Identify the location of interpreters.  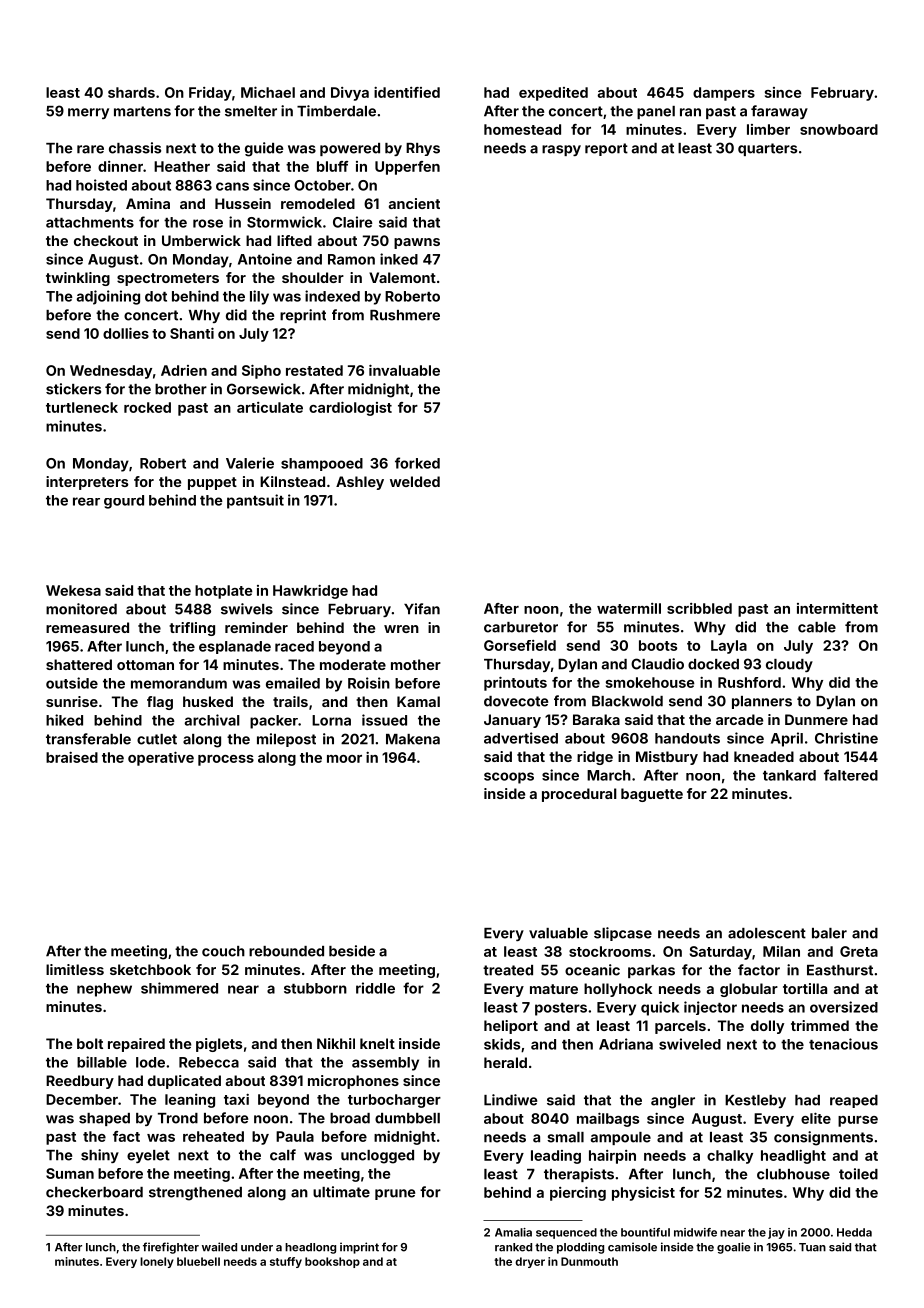
(87, 483).
